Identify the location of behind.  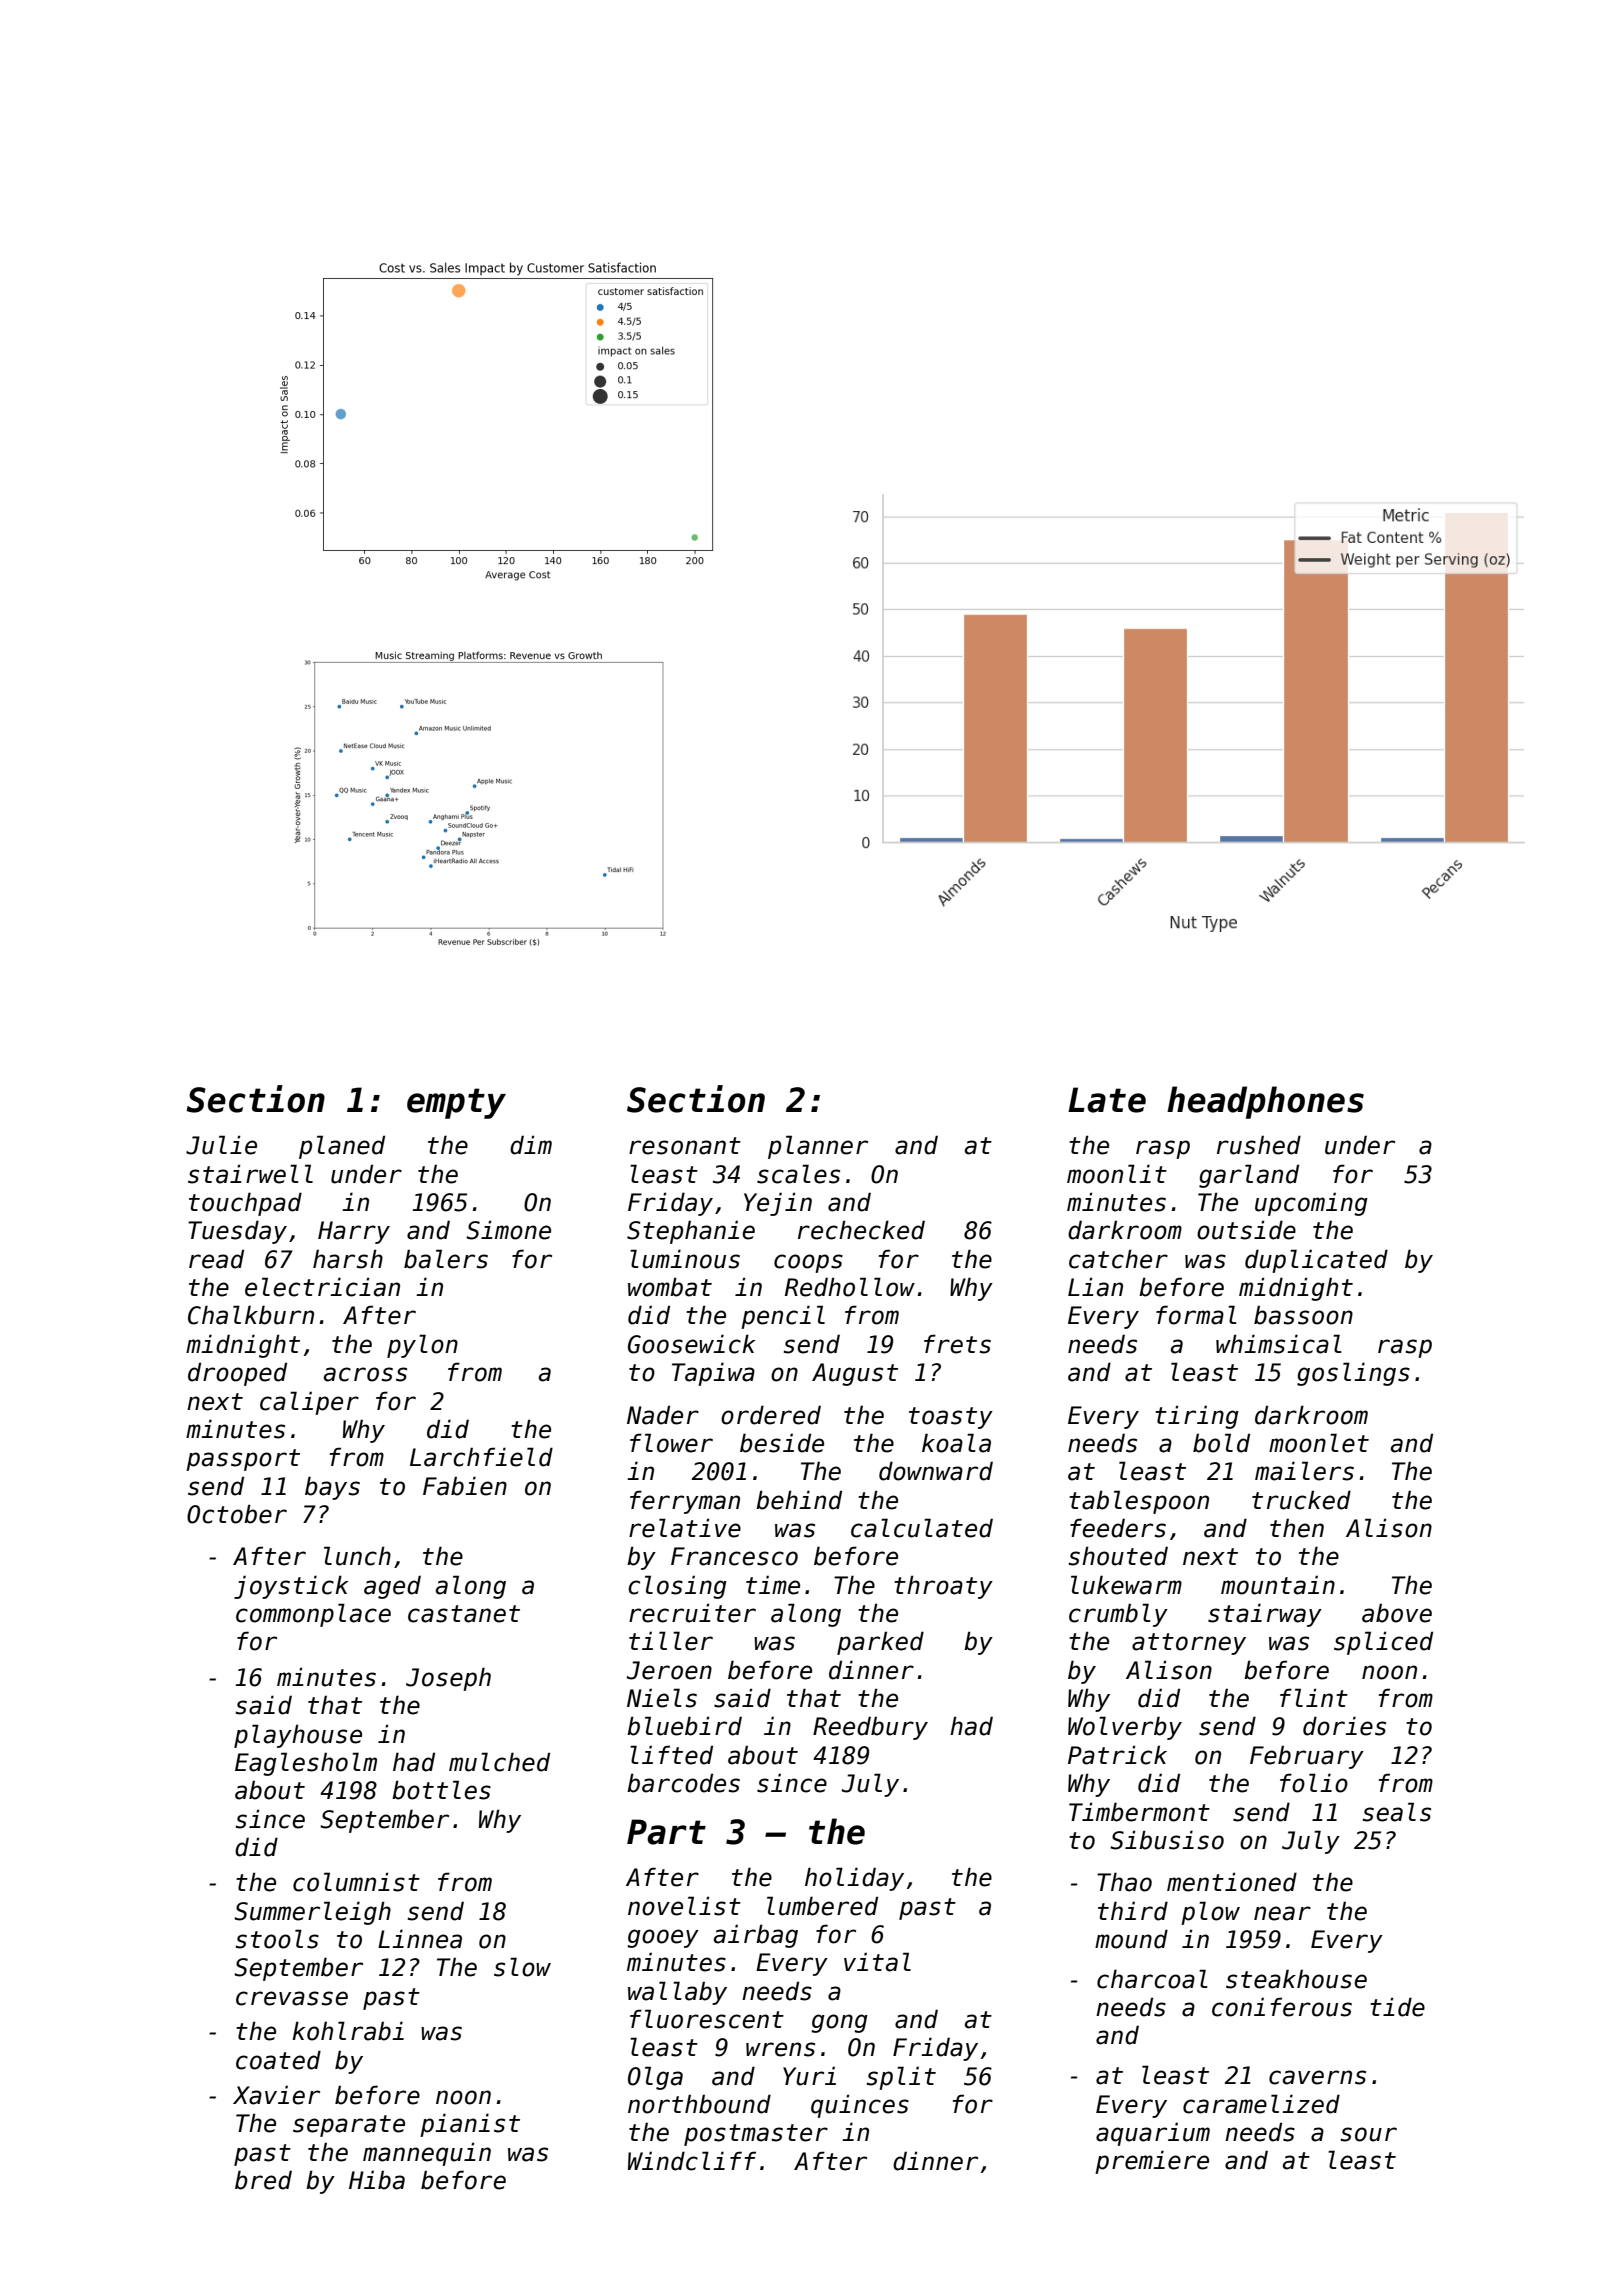
(799, 1500).
